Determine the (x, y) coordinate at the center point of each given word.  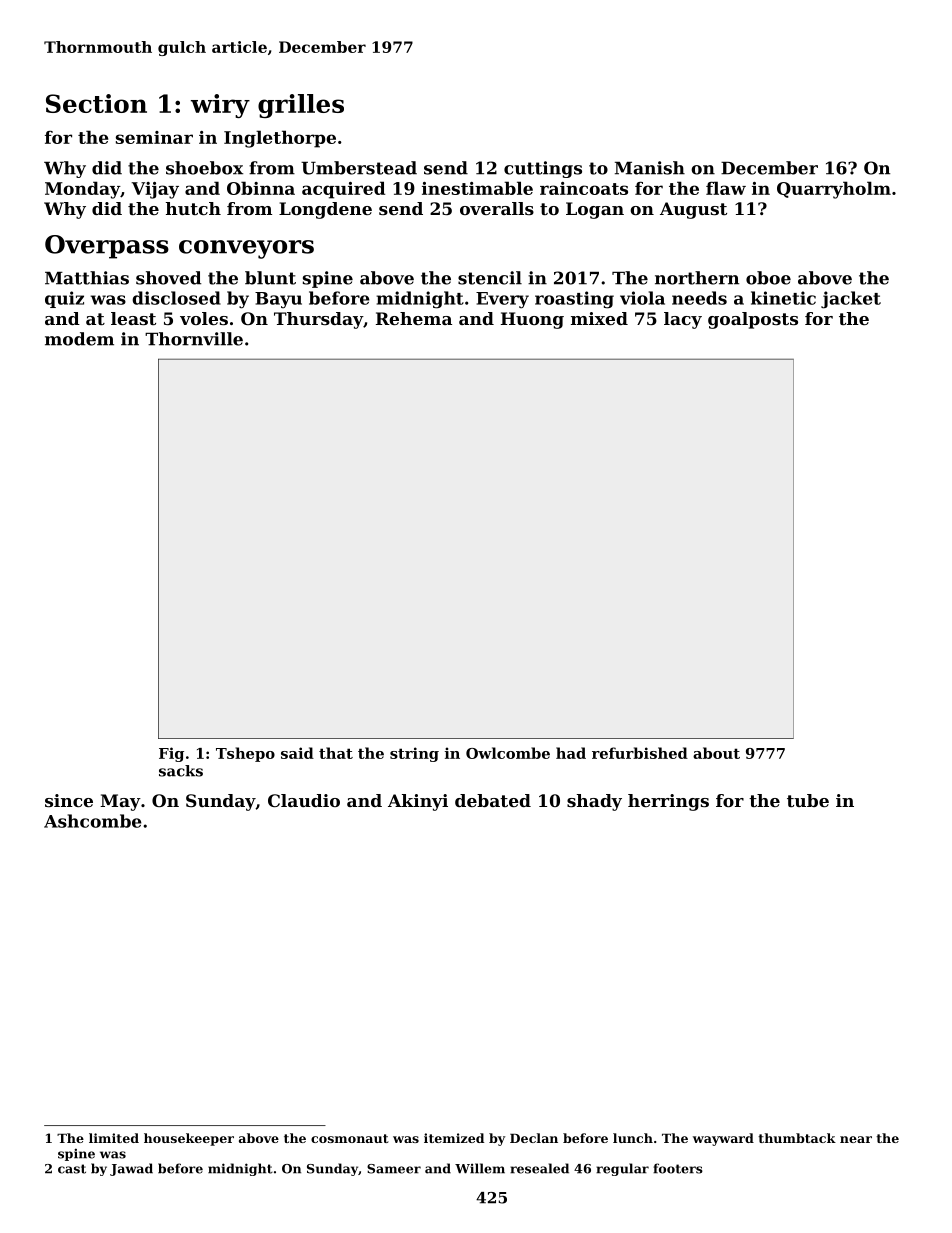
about (716, 753)
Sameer (394, 1169)
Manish (650, 168)
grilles (301, 106)
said (297, 753)
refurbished (640, 753)
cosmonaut (350, 1138)
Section (96, 103)
